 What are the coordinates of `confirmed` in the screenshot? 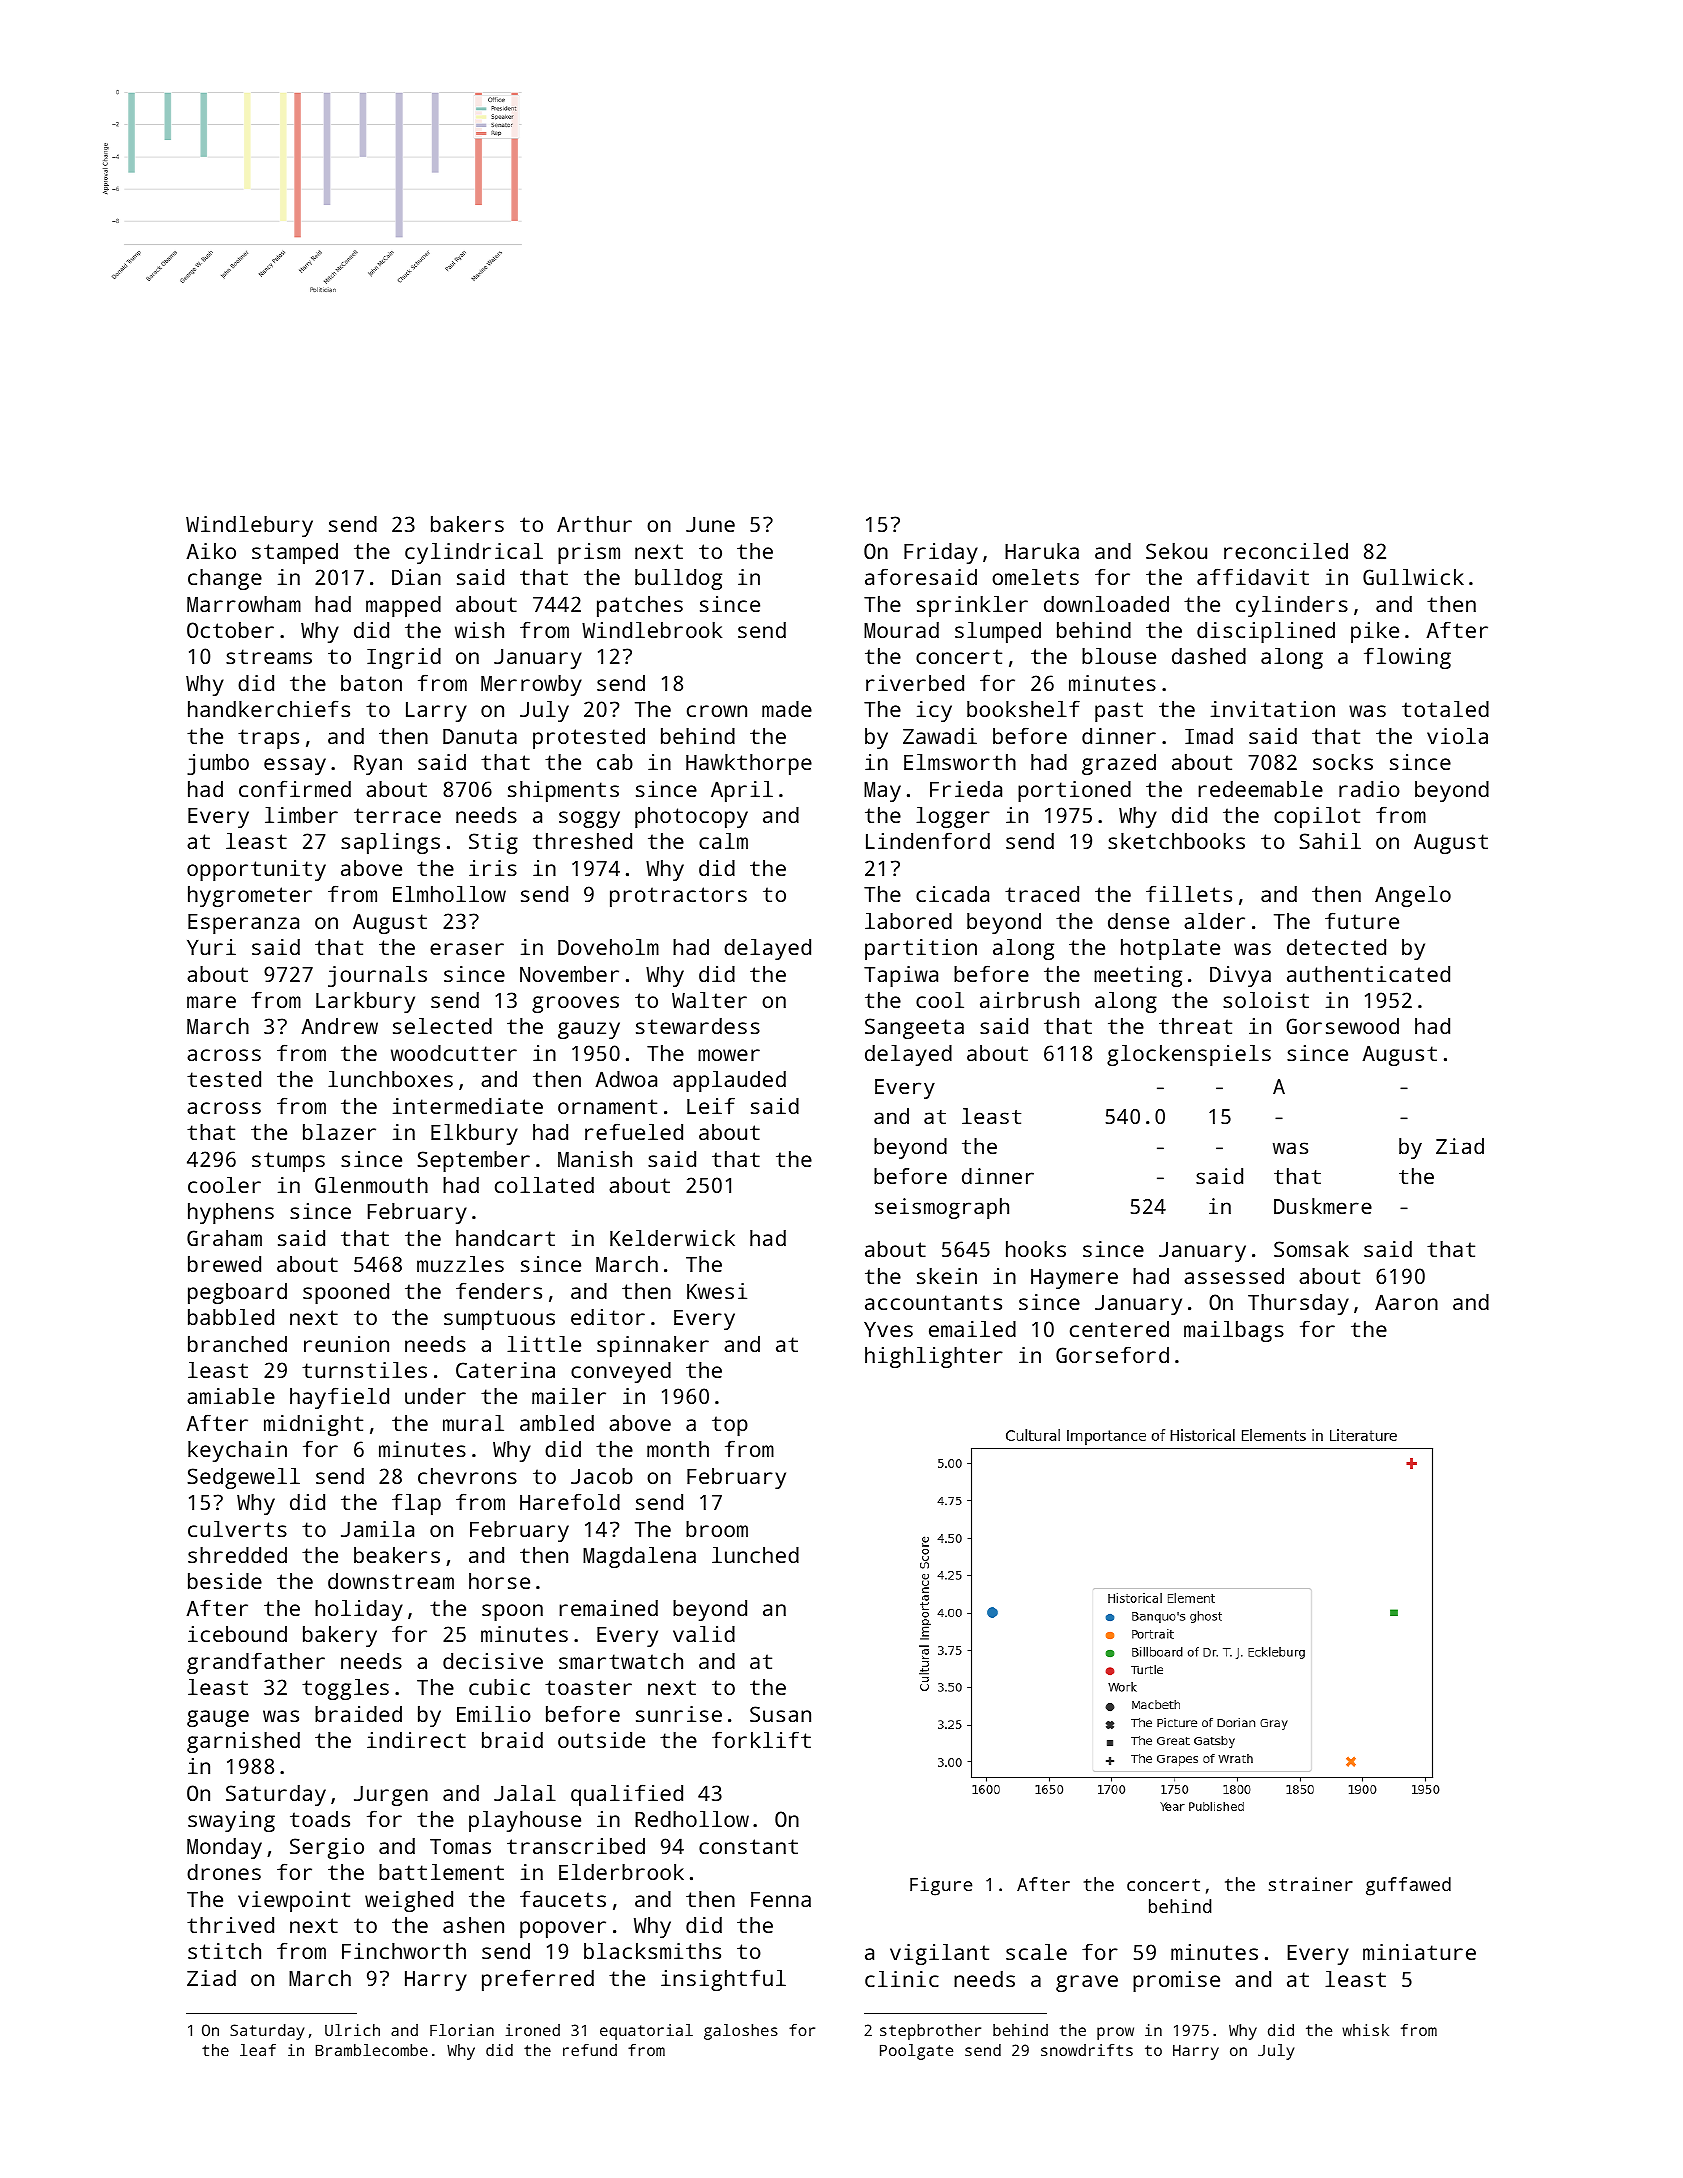 It's located at (295, 788).
